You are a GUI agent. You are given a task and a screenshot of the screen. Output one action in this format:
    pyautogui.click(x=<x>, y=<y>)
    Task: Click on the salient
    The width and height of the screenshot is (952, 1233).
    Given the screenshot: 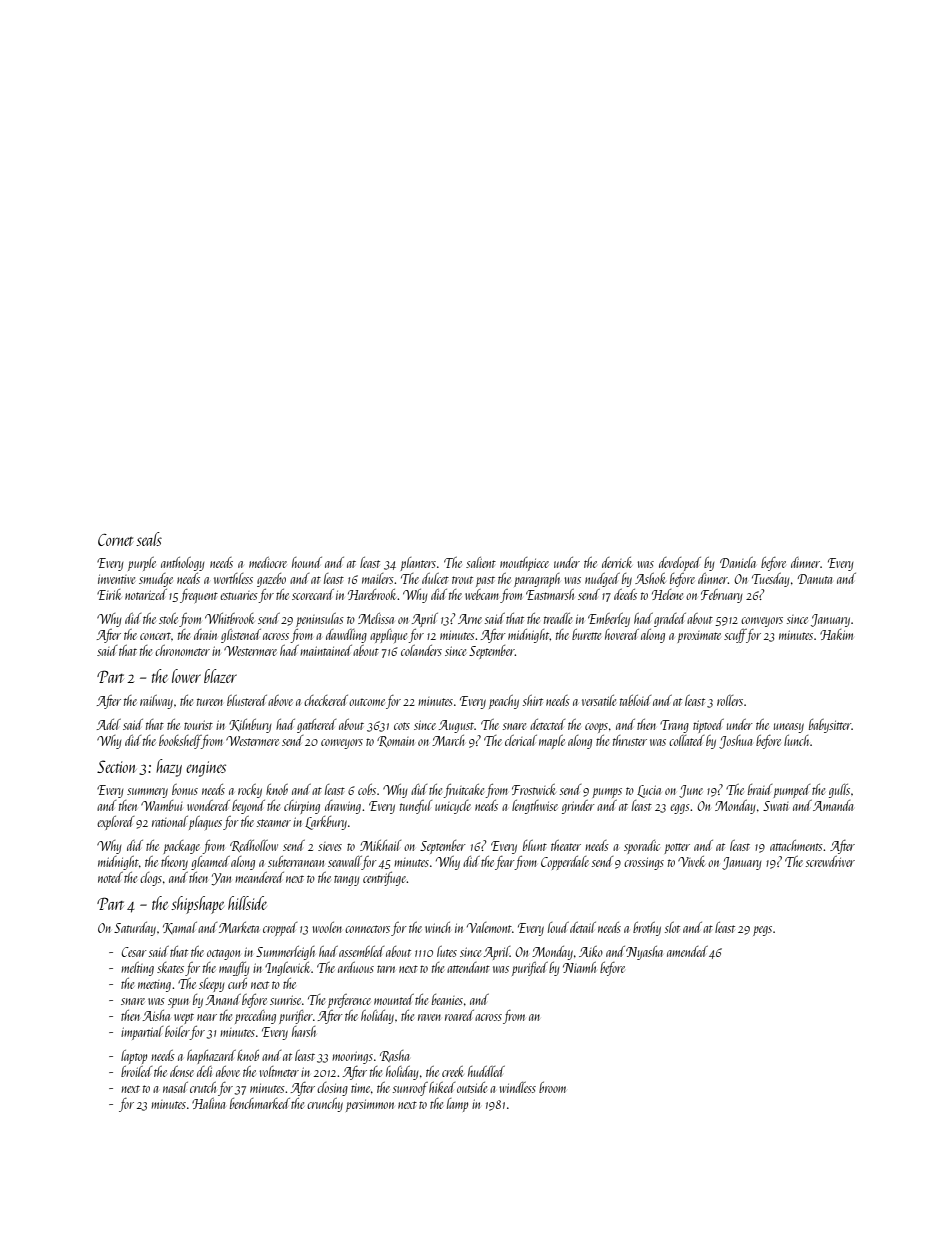 What is the action you would take?
    pyautogui.click(x=481, y=562)
